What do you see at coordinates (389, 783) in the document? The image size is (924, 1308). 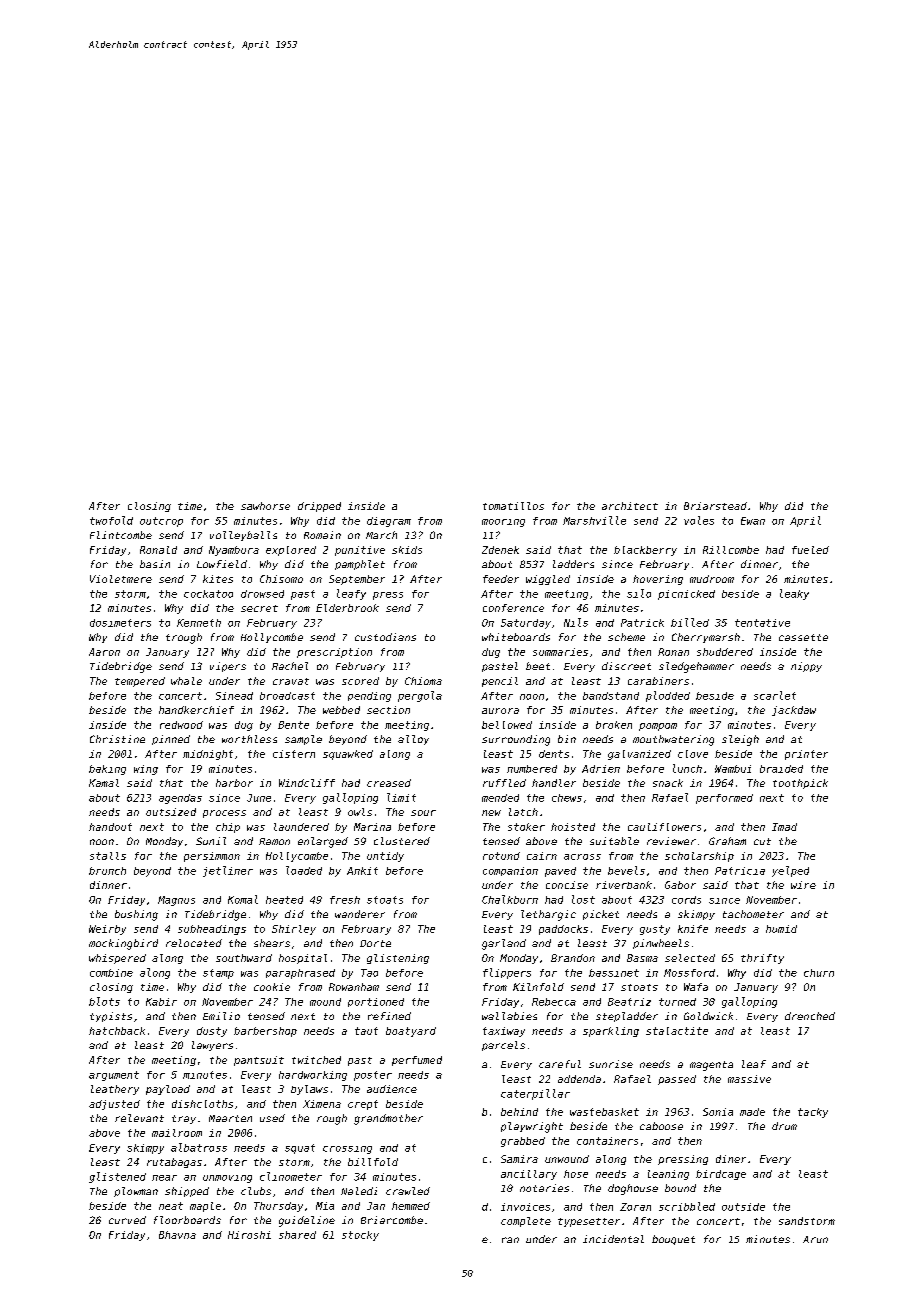 I see `creased` at bounding box center [389, 783].
